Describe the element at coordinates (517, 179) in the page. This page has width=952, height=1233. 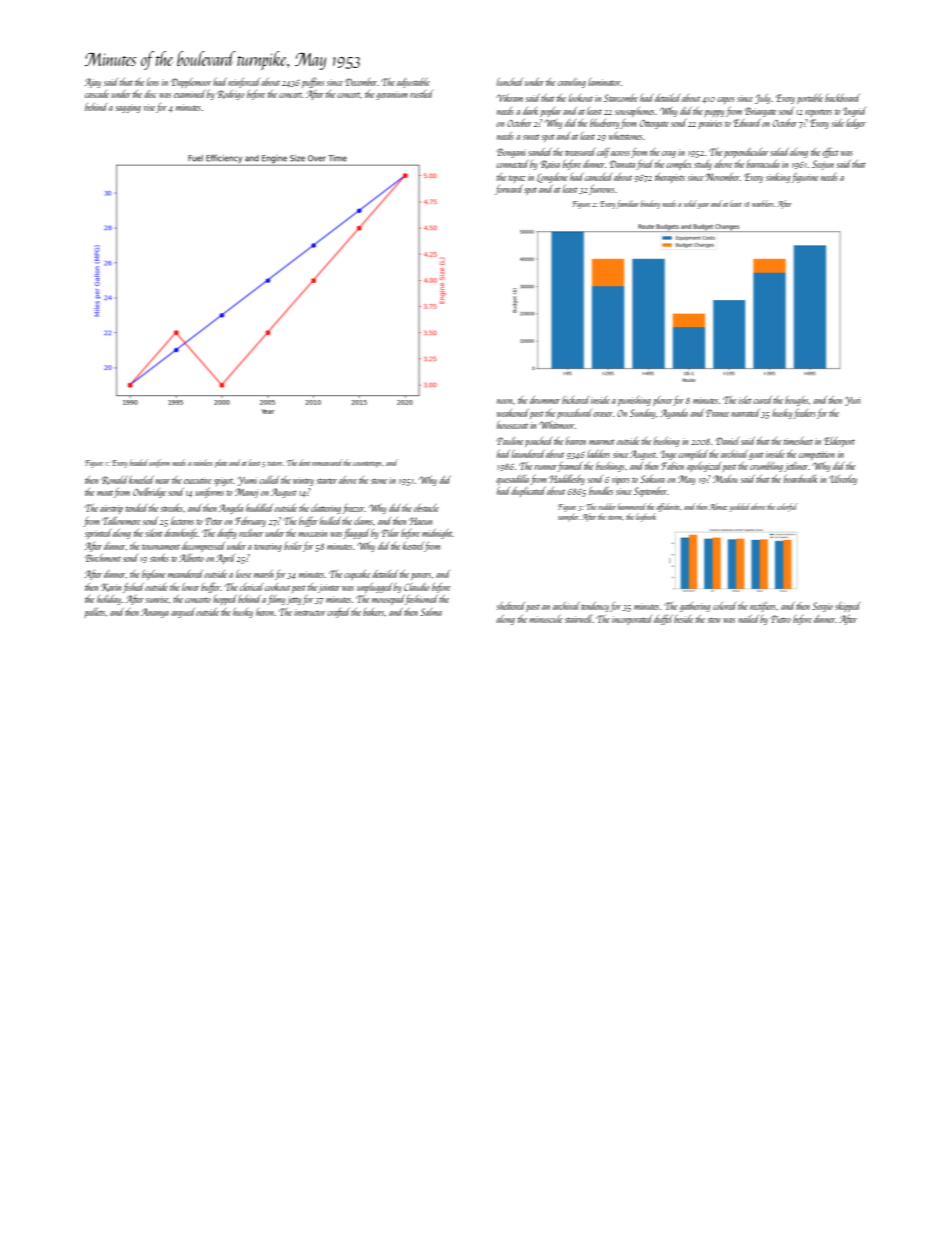
I see `topaz` at that location.
